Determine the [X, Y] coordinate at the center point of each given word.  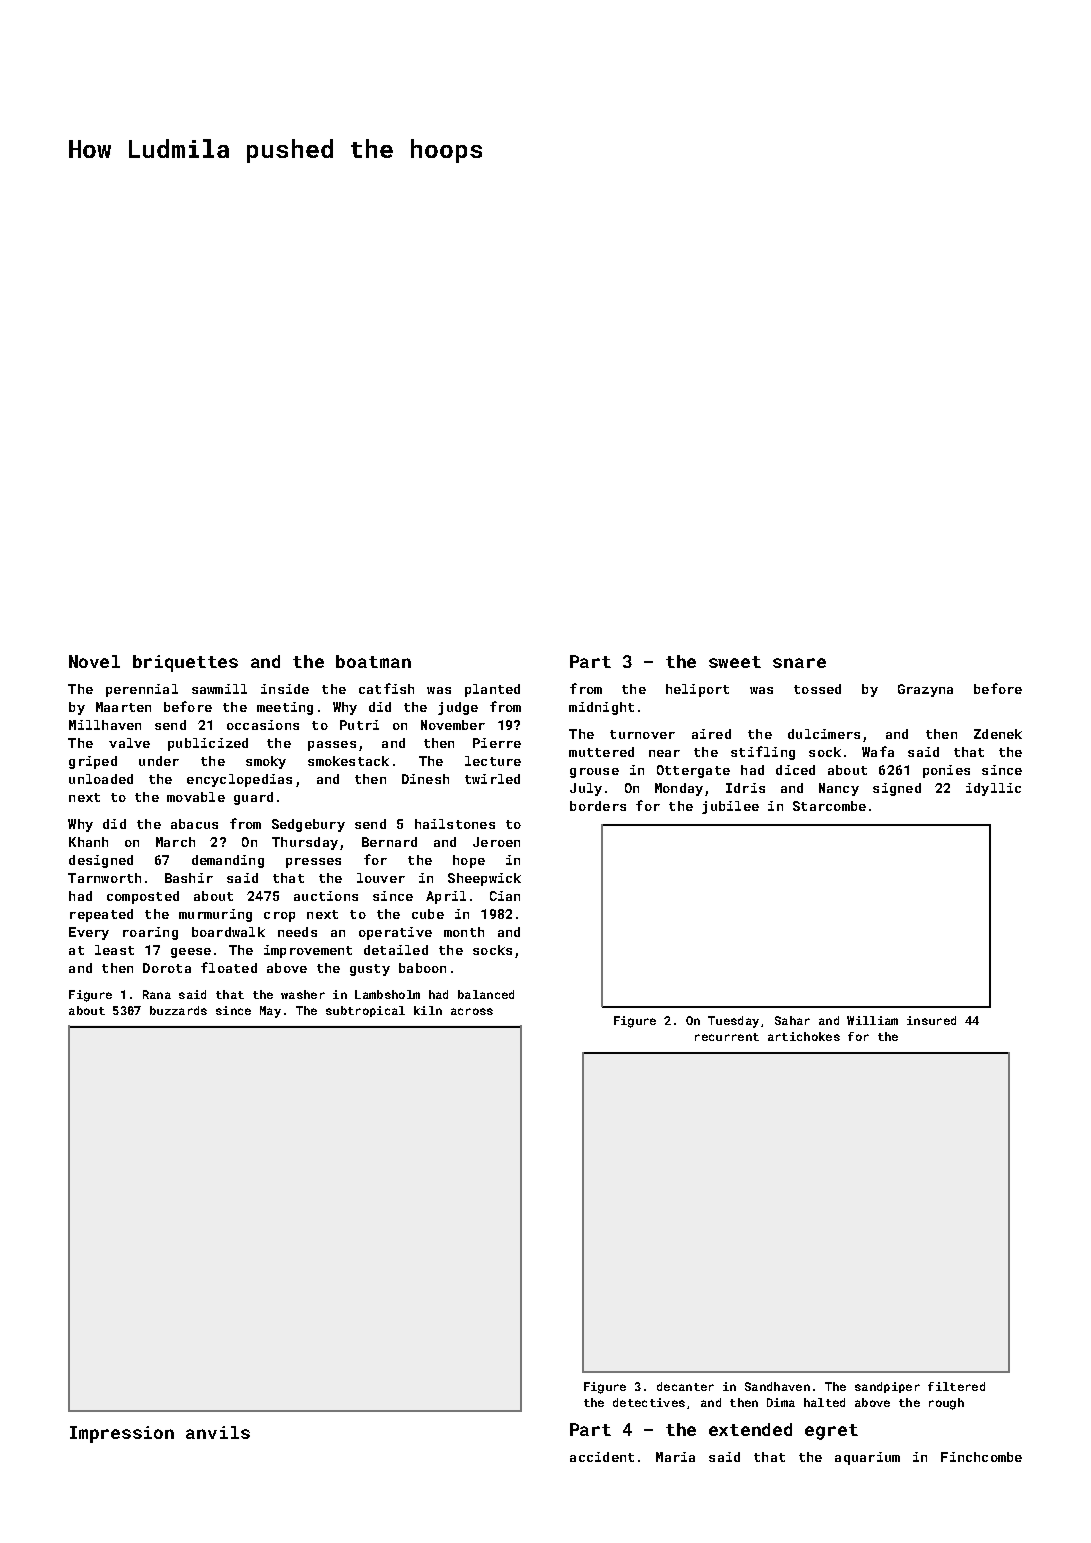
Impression [122, 1434]
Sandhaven [777, 1386]
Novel [94, 661]
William [872, 1020]
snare [799, 663]
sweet [735, 662]
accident [602, 1457]
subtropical [365, 1011]
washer [303, 994]
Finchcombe [981, 1457]
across [472, 1011]
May [270, 1012]
